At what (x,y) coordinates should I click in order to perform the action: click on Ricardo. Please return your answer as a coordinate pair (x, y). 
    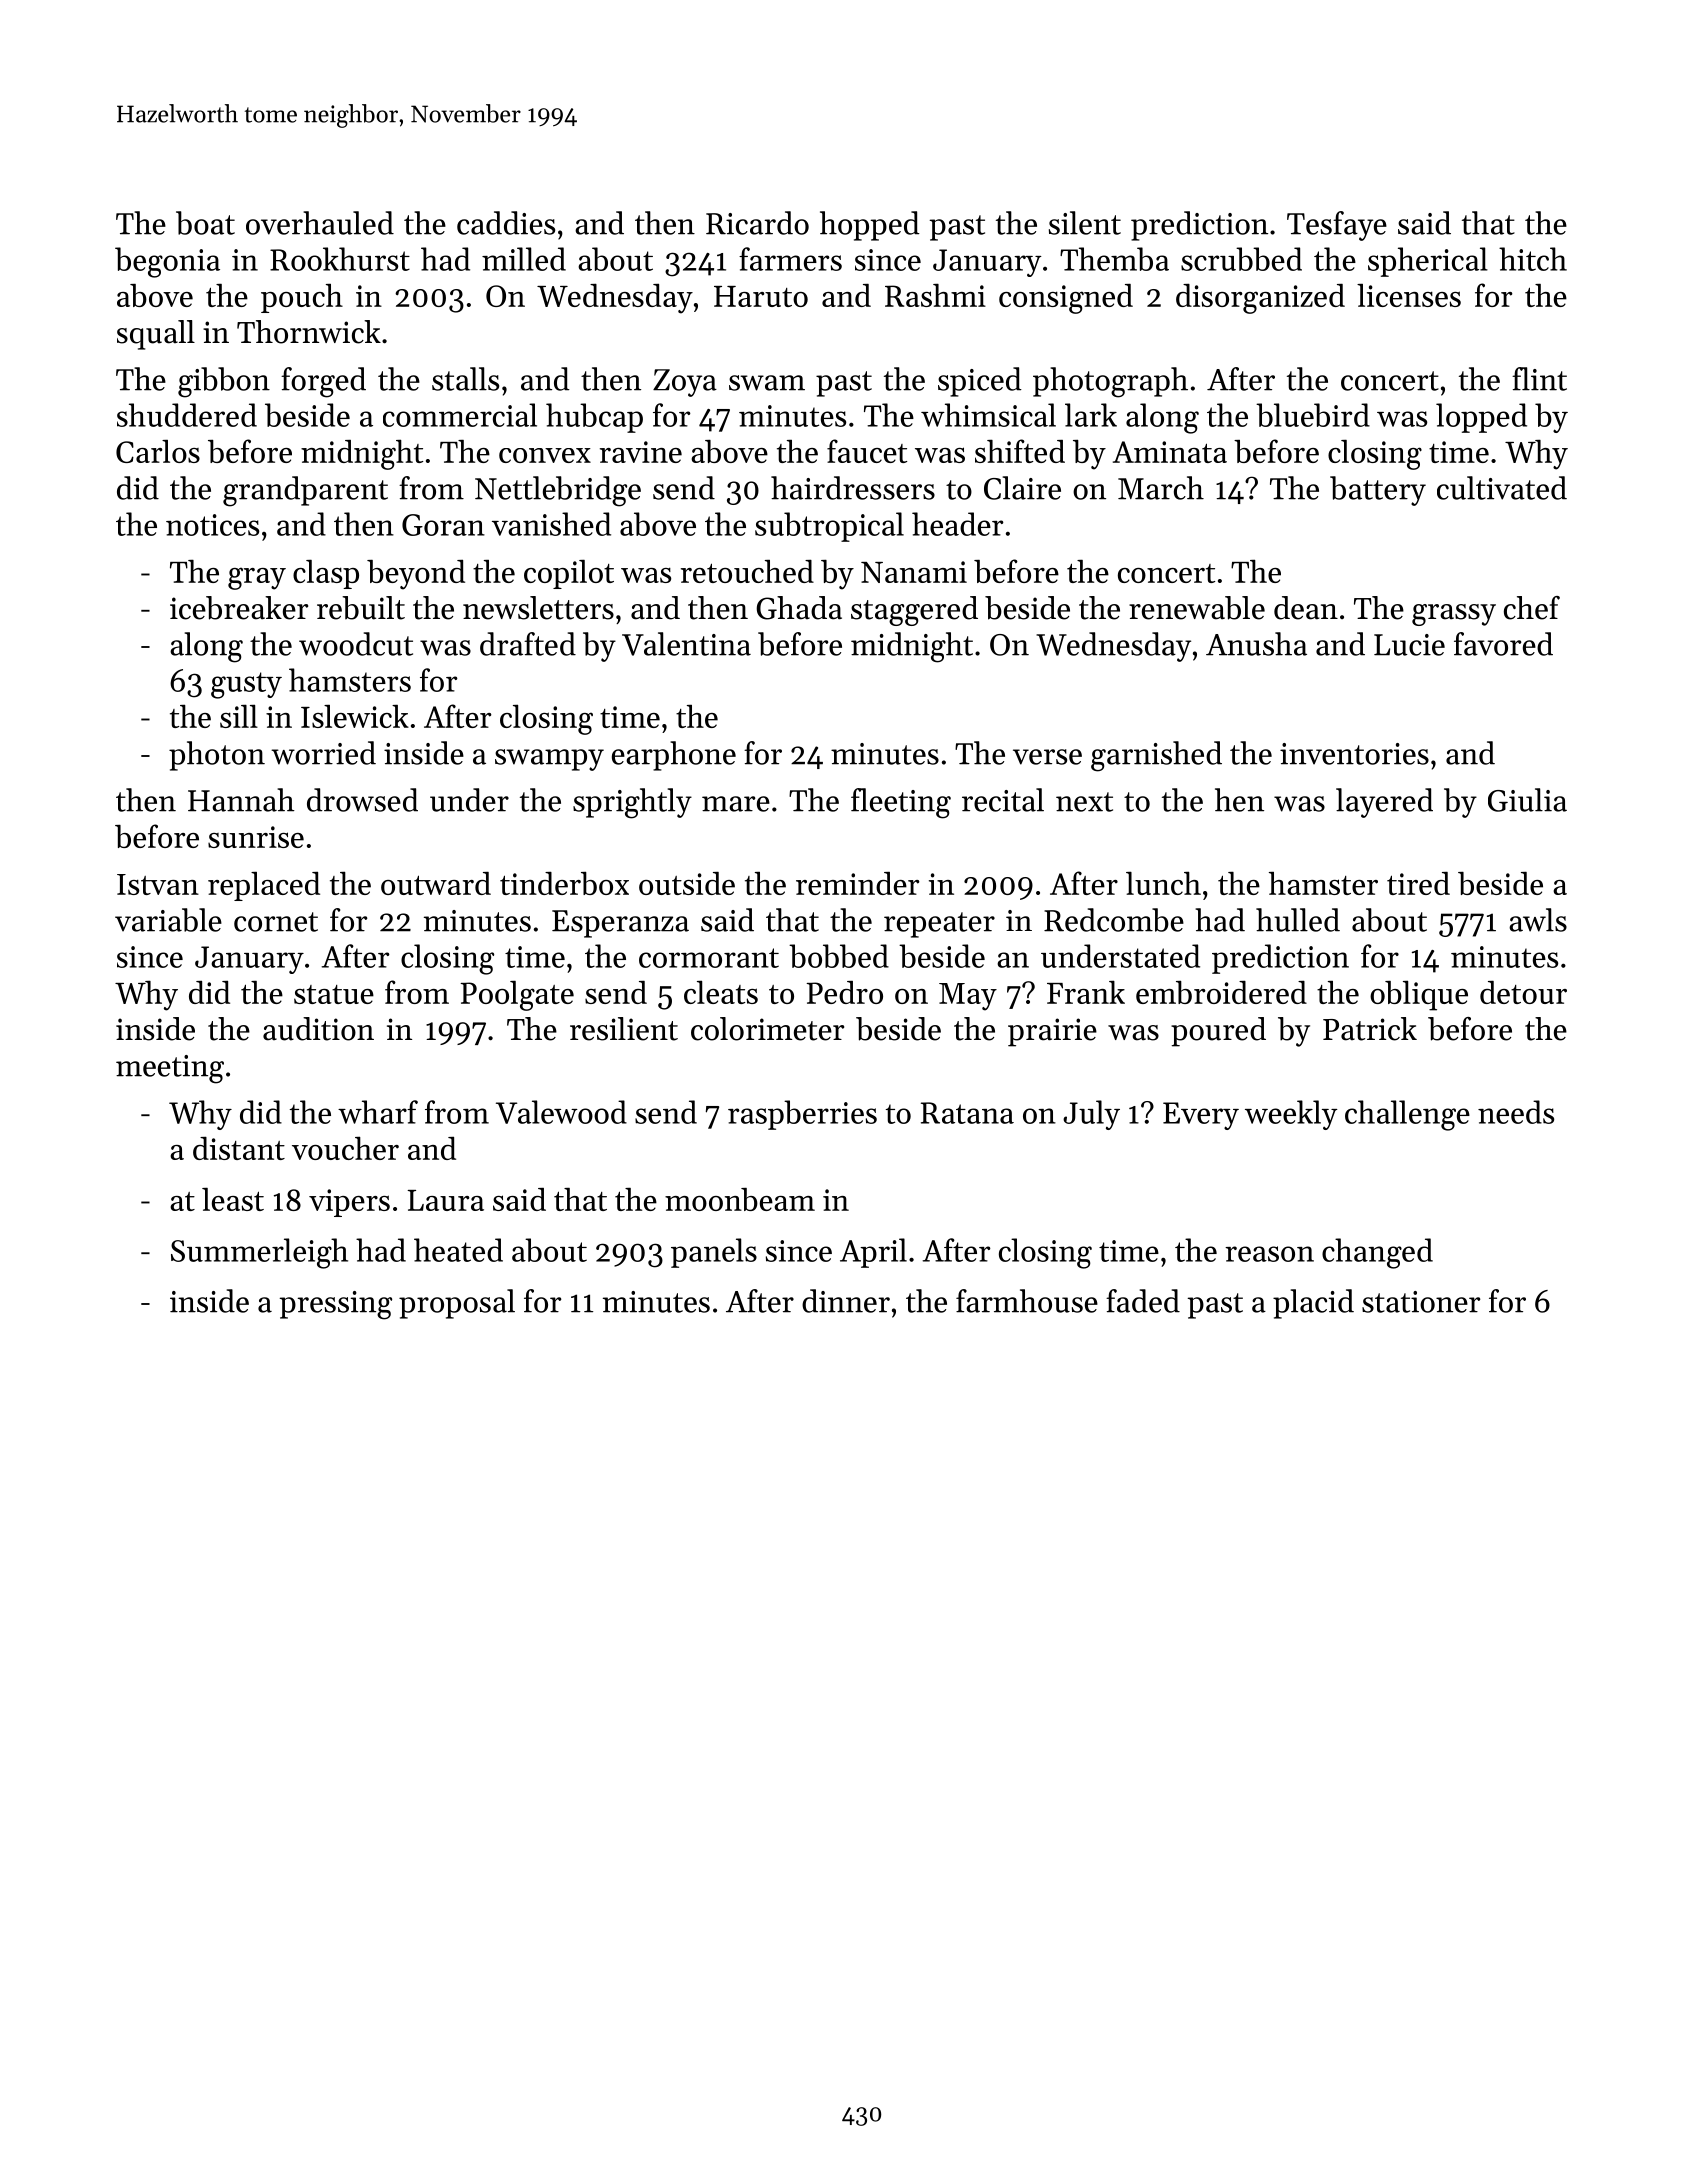
    Looking at the image, I should click on (757, 223).
